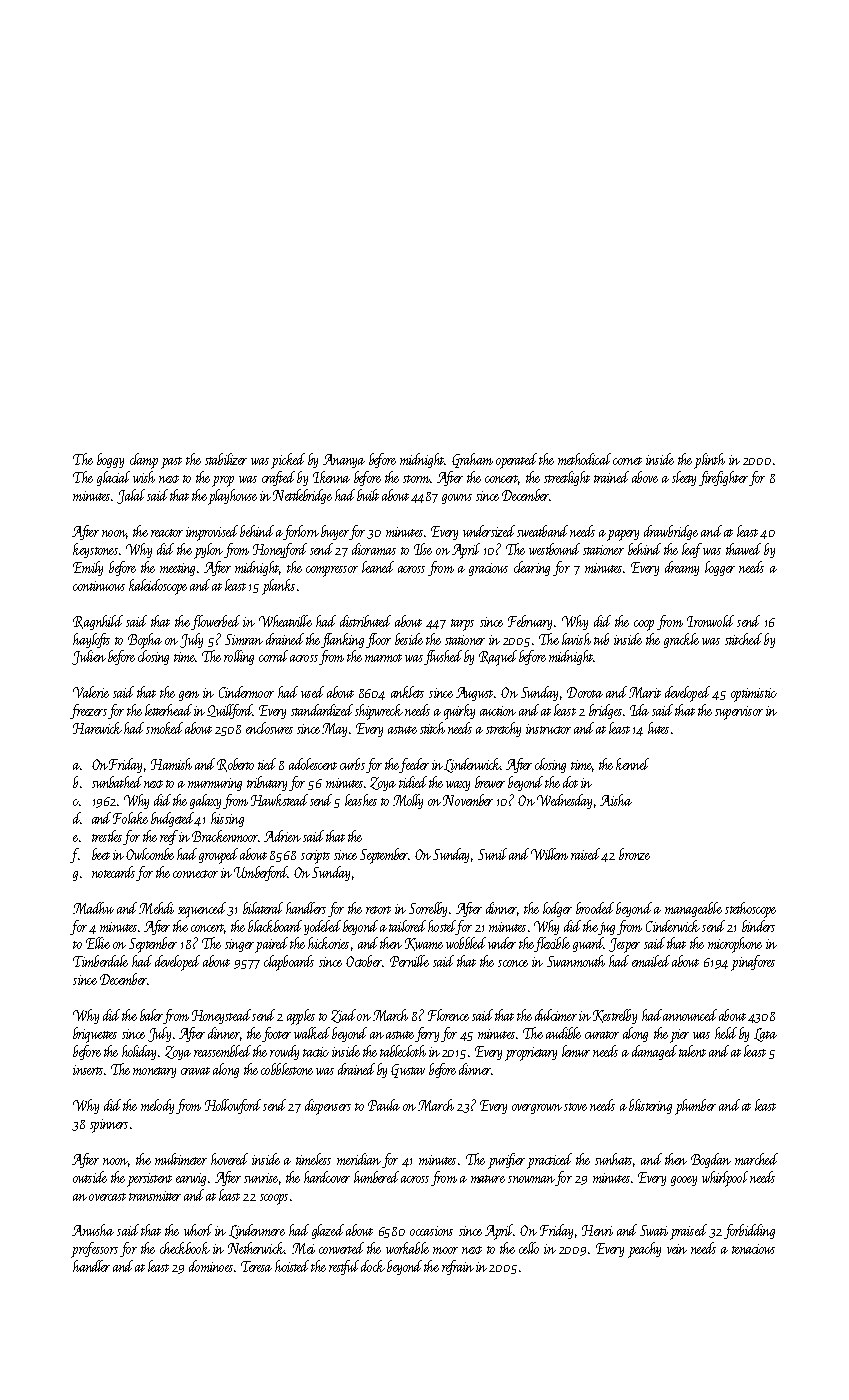 The height and width of the screenshot is (1400, 849). I want to click on reassembled, so click(222, 1051).
